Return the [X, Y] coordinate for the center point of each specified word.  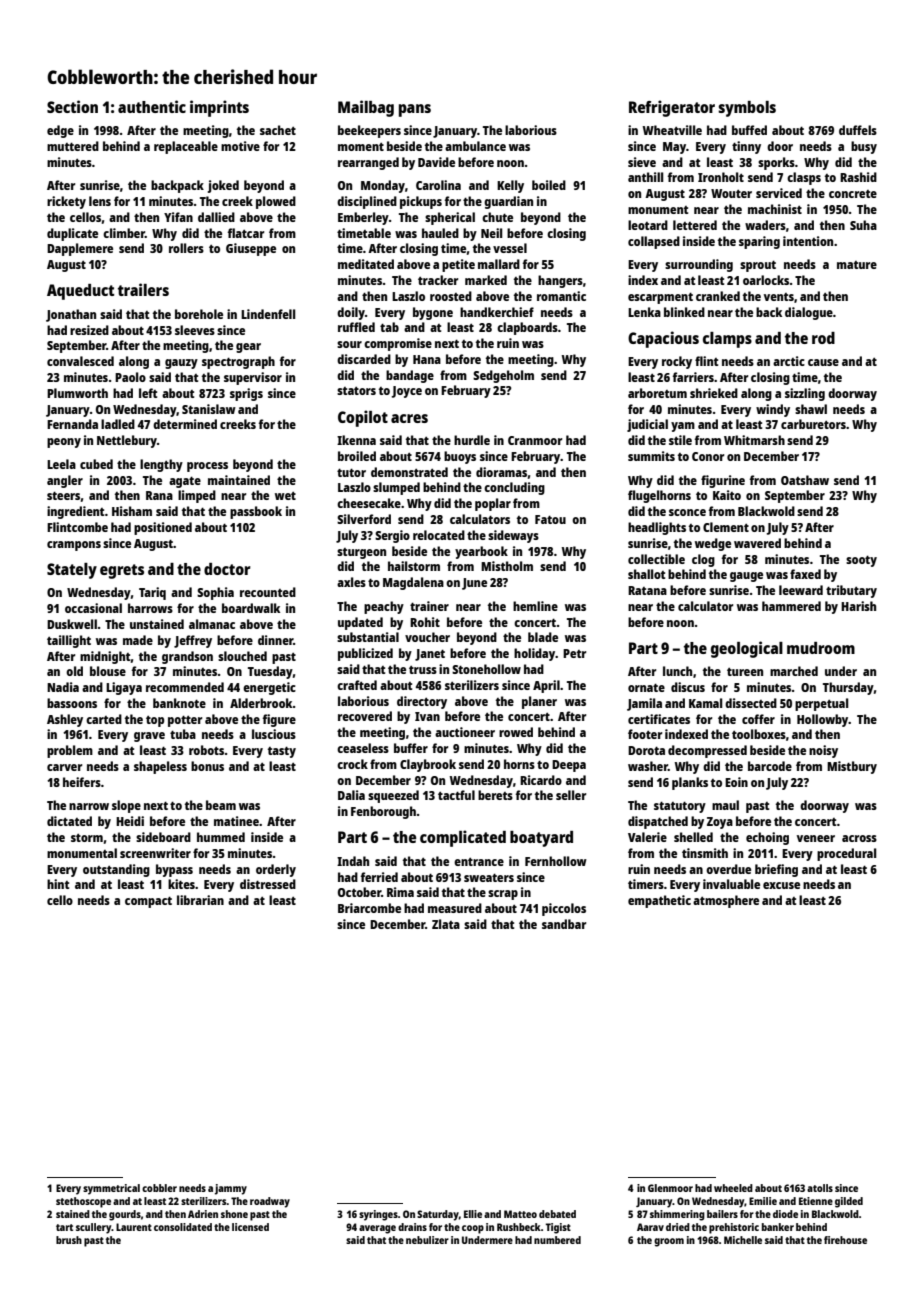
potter [185, 721]
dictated [69, 821]
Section [72, 106]
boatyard [541, 839]
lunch [677, 671]
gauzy [181, 364]
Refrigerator [672, 108]
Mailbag [366, 108]
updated [360, 623]
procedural [846, 854]
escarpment [660, 298]
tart [64, 1227]
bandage [410, 376]
